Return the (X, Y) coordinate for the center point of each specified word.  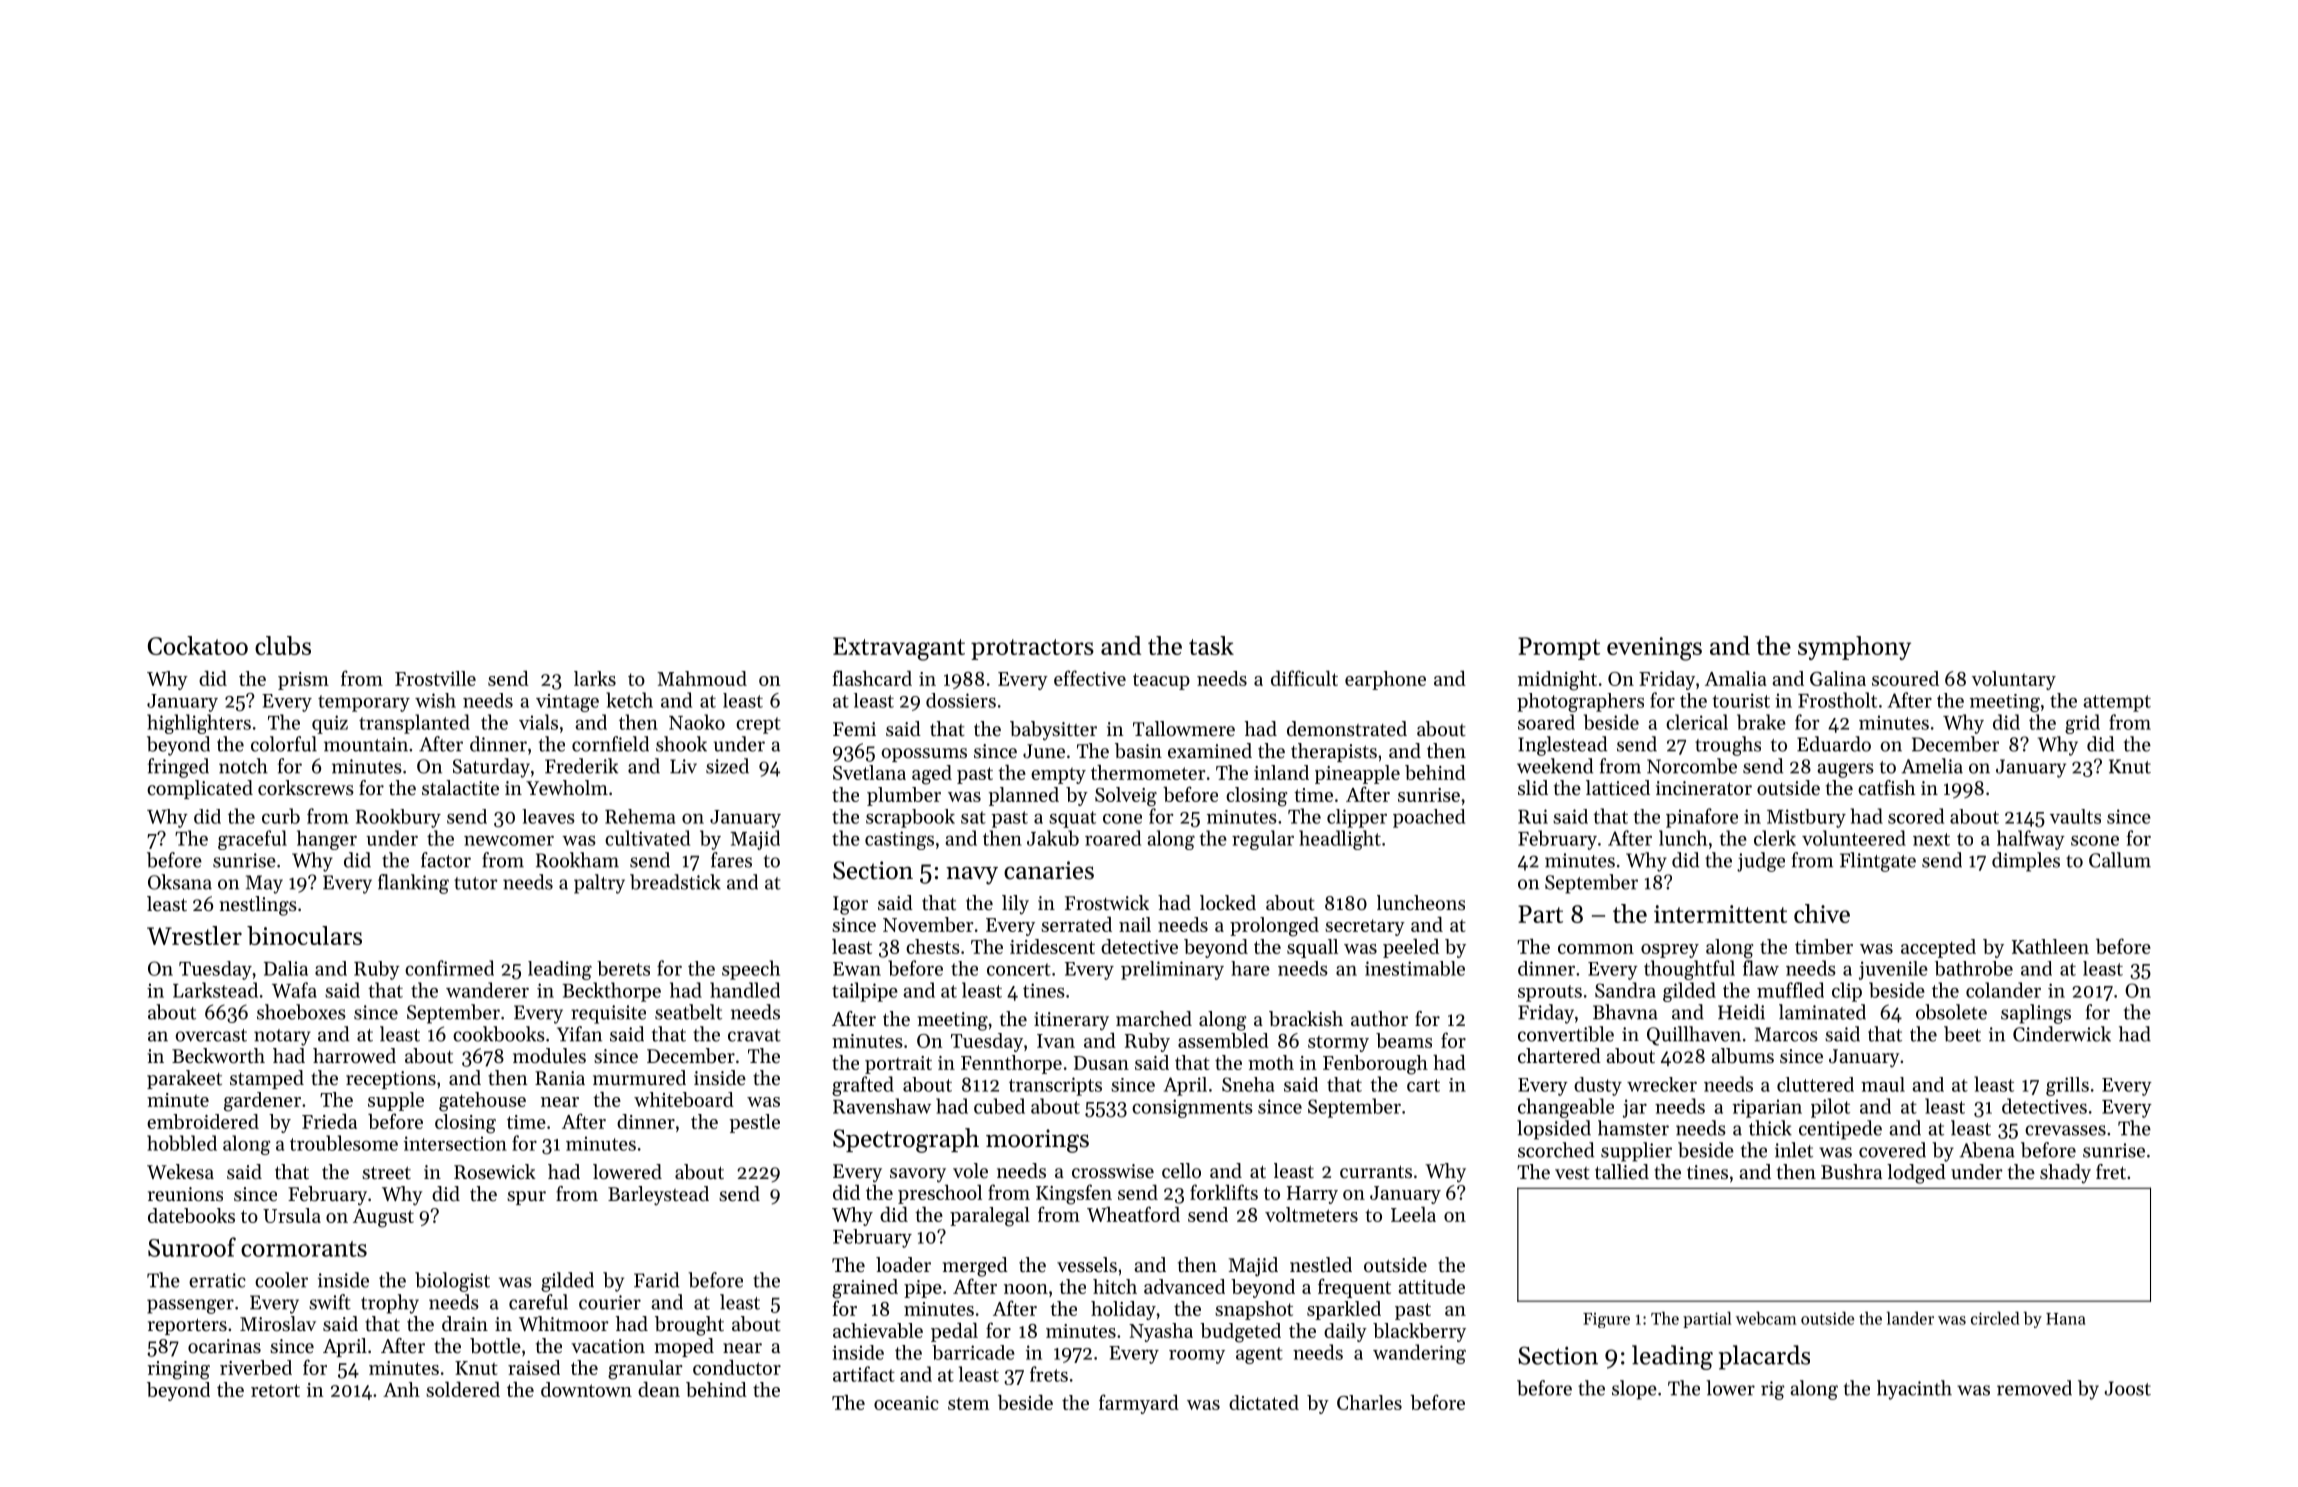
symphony (1854, 648)
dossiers (961, 700)
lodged (1916, 1174)
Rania (560, 1078)
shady (2065, 1174)
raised (534, 1367)
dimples (2026, 862)
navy (972, 875)
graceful (252, 840)
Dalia (286, 968)
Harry (1312, 1195)
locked (1228, 903)
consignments (1192, 1108)
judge (1761, 862)
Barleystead (658, 1195)
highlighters (199, 724)
